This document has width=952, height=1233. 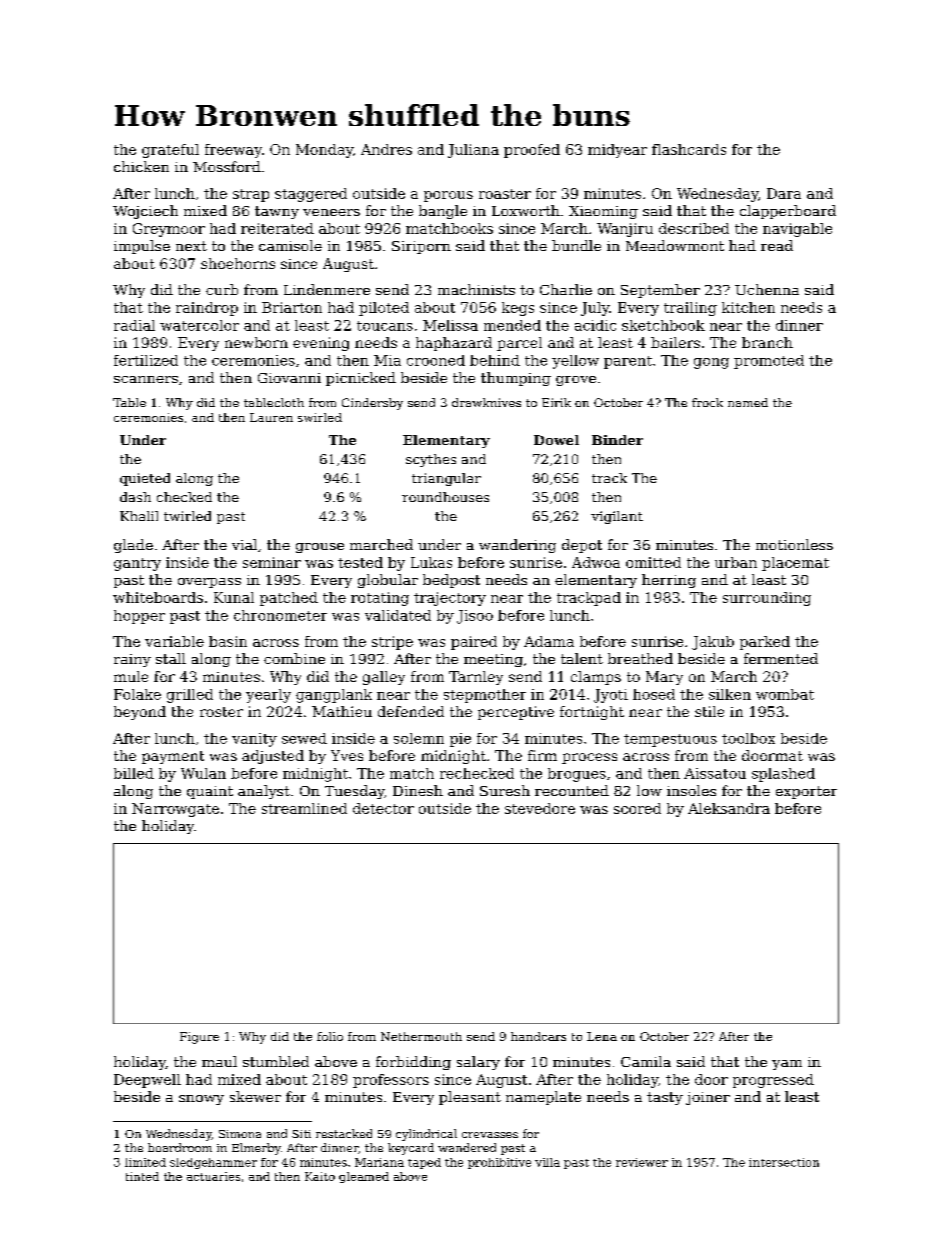 I want to click on triangular, so click(x=446, y=479).
